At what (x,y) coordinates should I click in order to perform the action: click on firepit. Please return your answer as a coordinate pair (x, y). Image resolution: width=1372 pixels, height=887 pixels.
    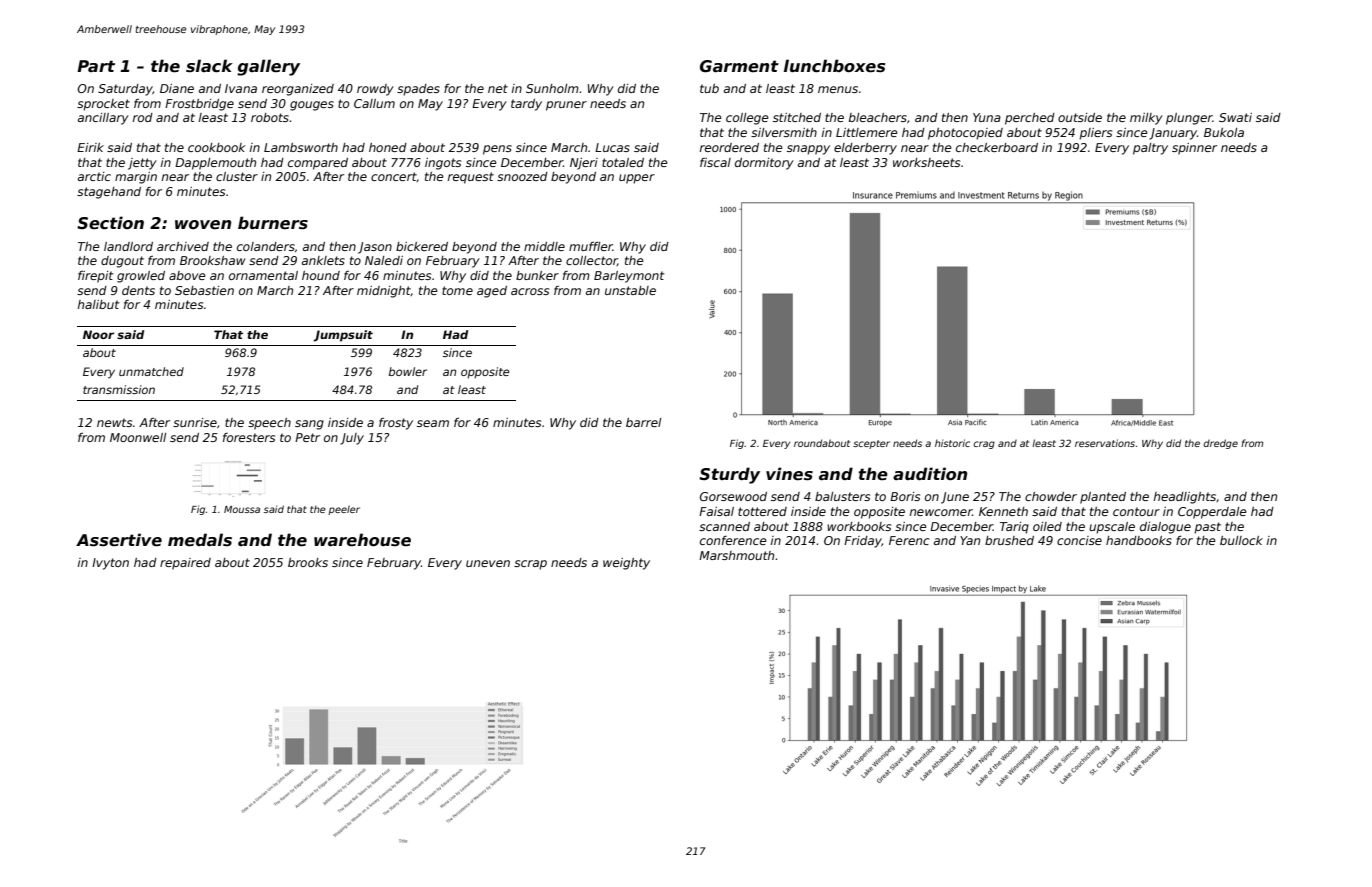
    Looking at the image, I should click on (95, 277).
